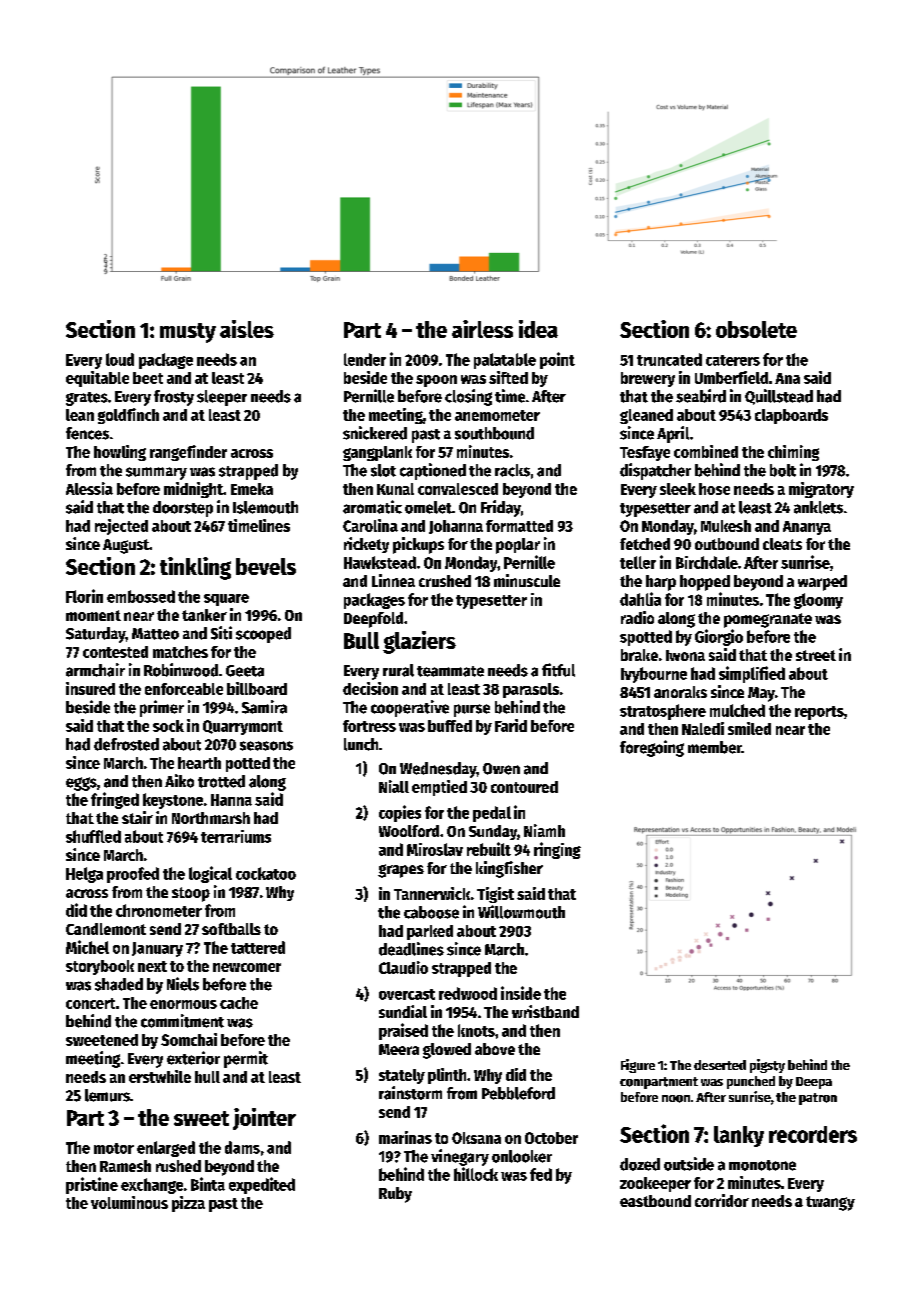 This page has width=924, height=1308. I want to click on member, so click(715, 747).
